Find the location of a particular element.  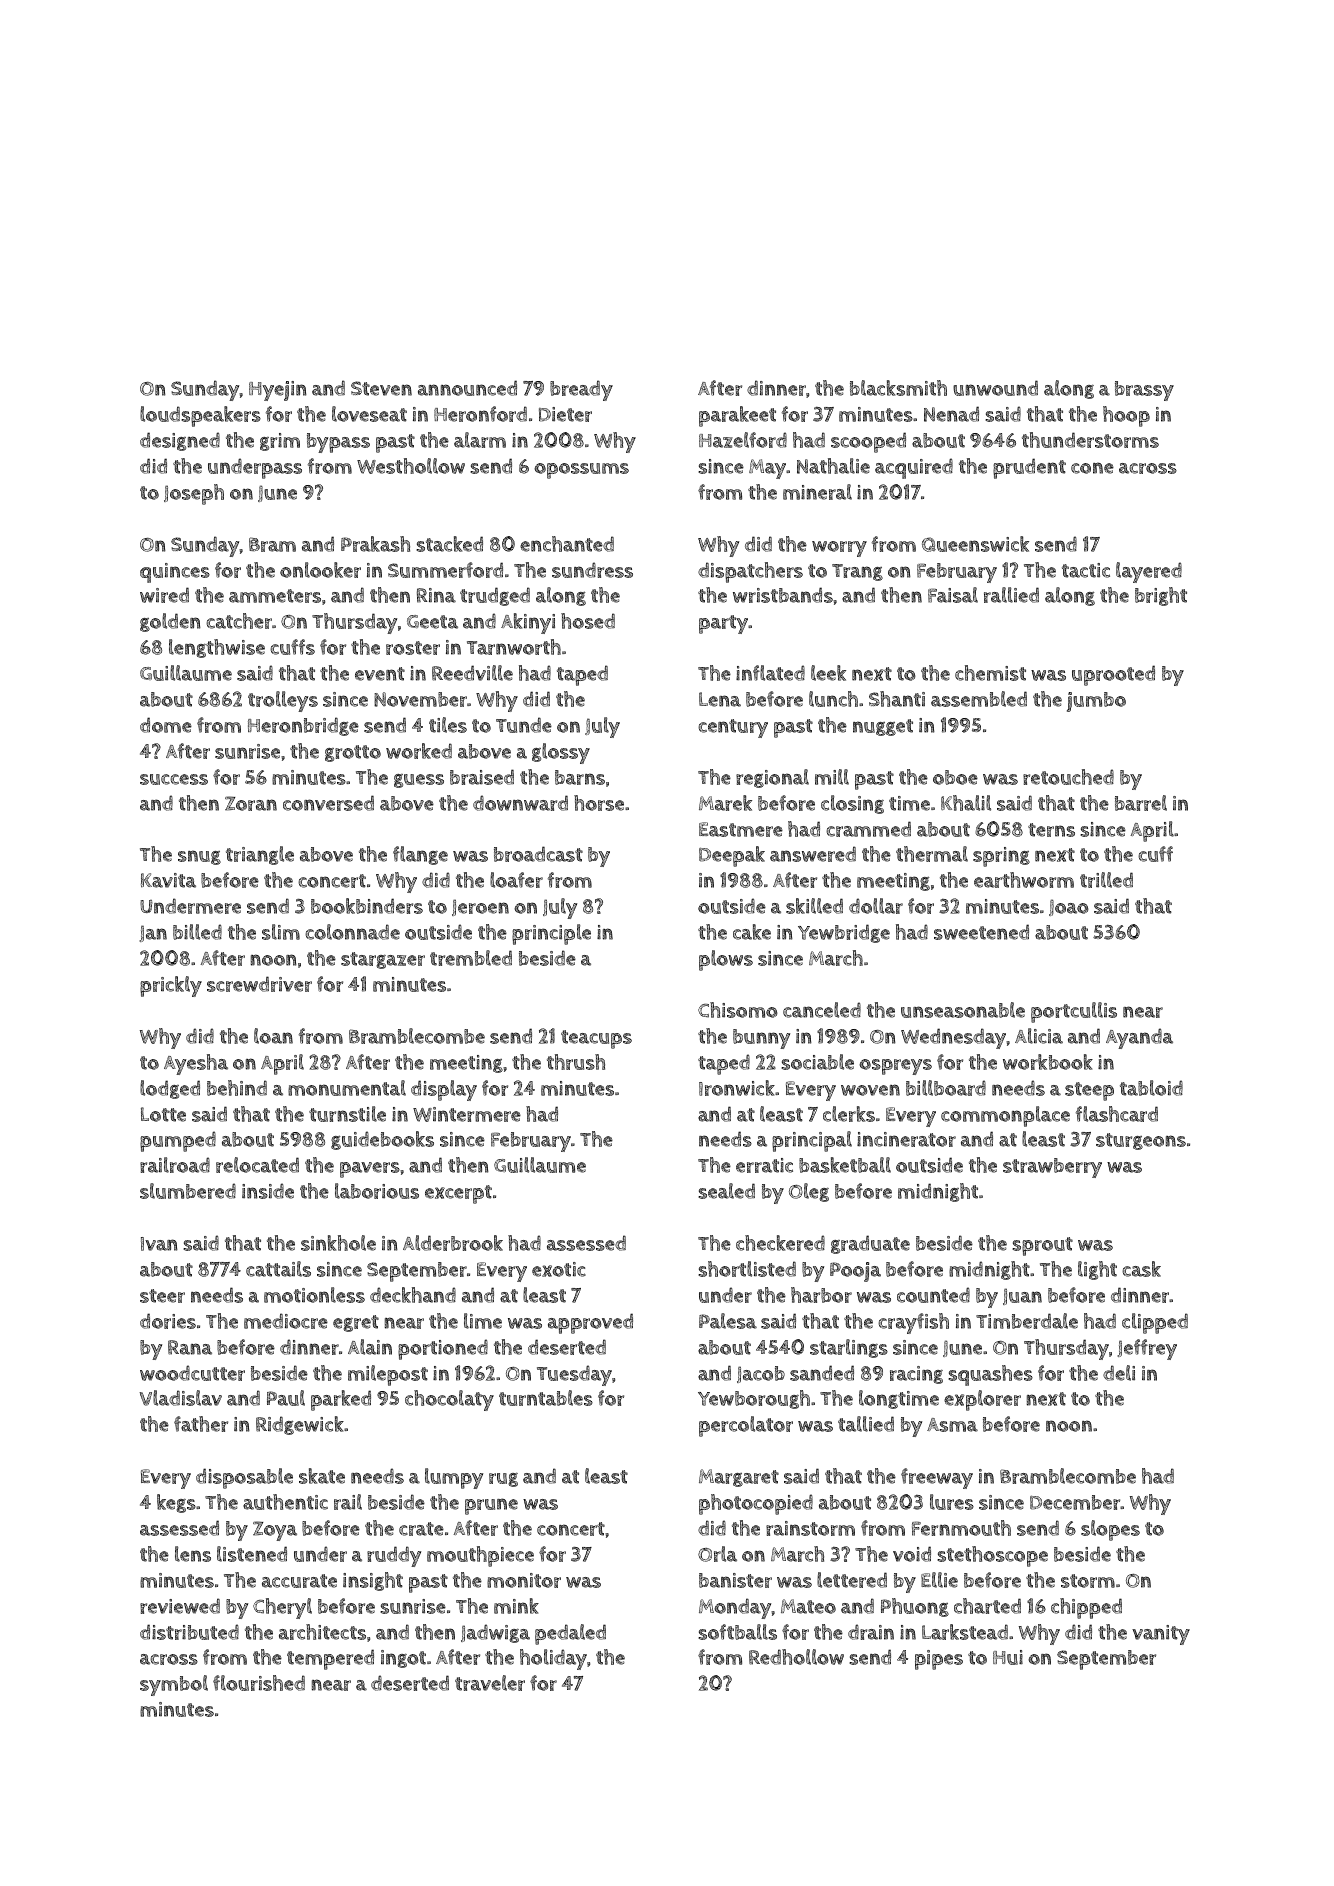

glossy is located at coordinates (561, 753).
